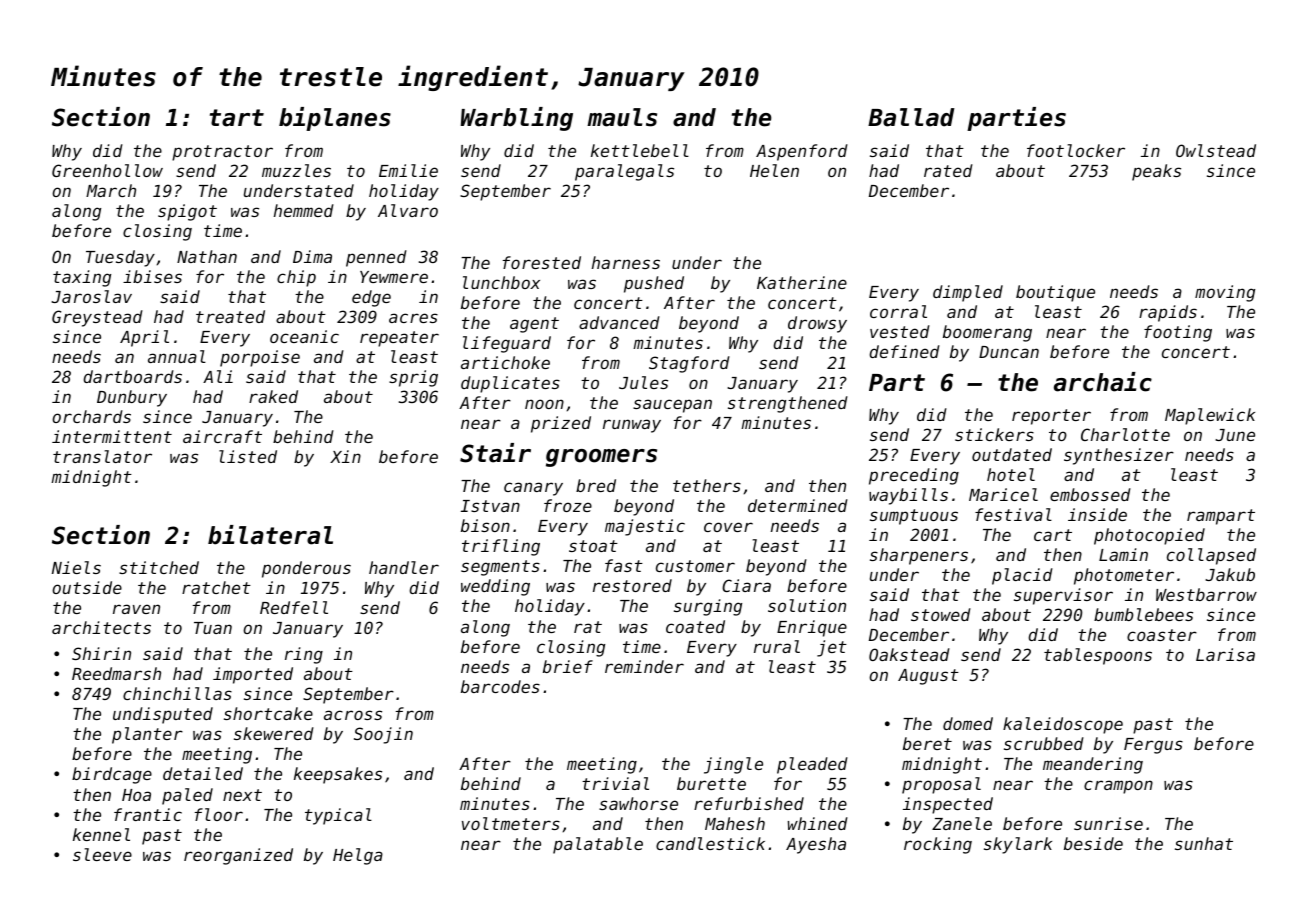 The width and height of the screenshot is (1308, 924). Describe the element at coordinates (107, 170) in the screenshot. I see `Greenhollow` at that location.
